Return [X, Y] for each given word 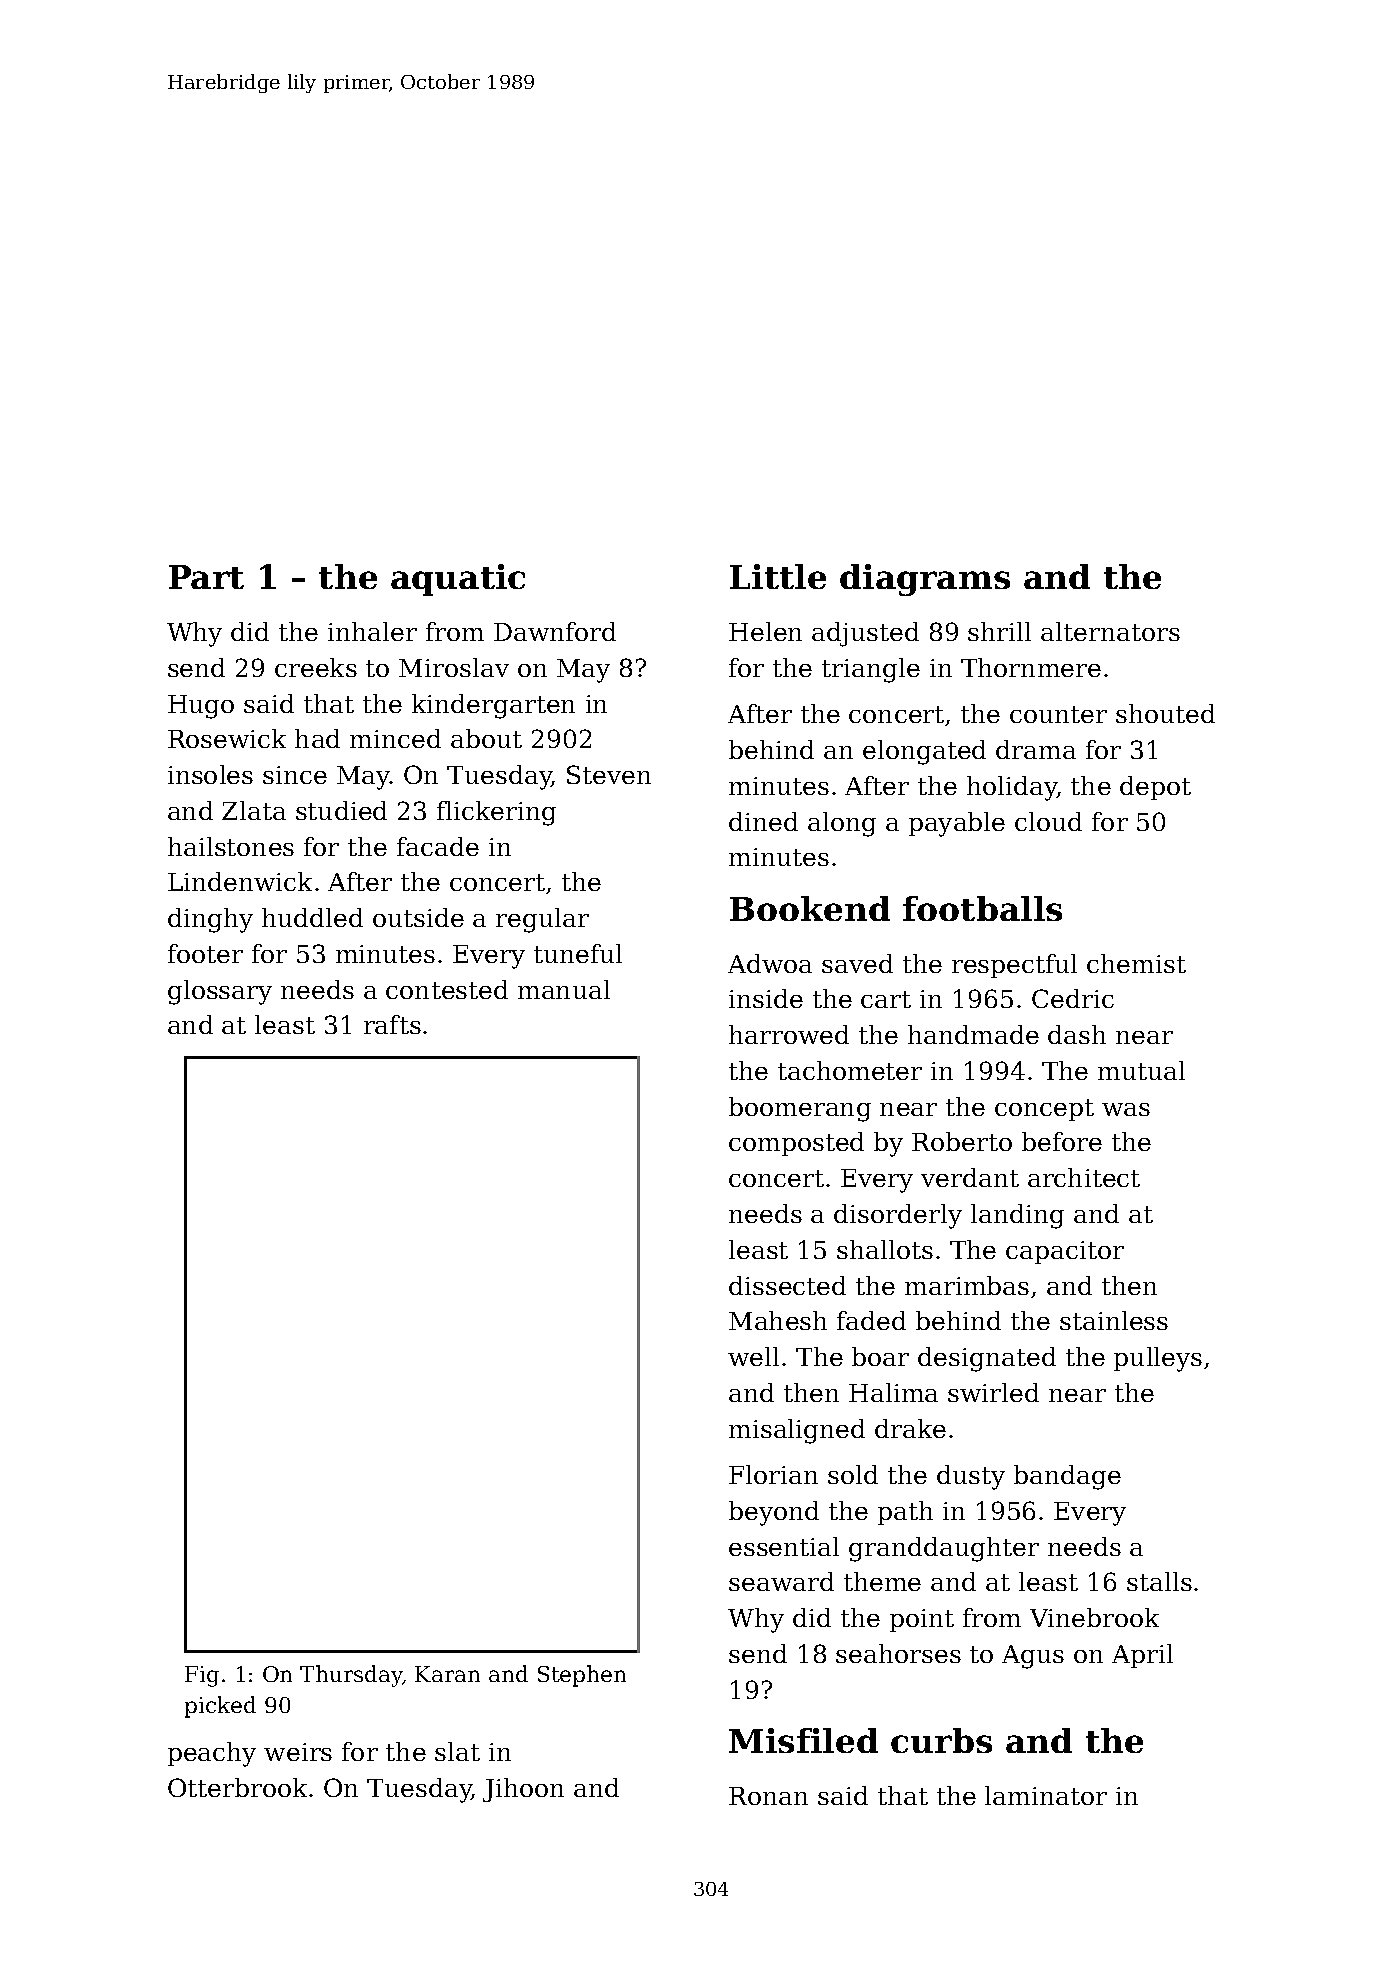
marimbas [967, 1285]
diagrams [925, 580]
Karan [447, 1674]
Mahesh [778, 1320]
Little [778, 576]
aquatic [458, 580]
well [753, 1356]
